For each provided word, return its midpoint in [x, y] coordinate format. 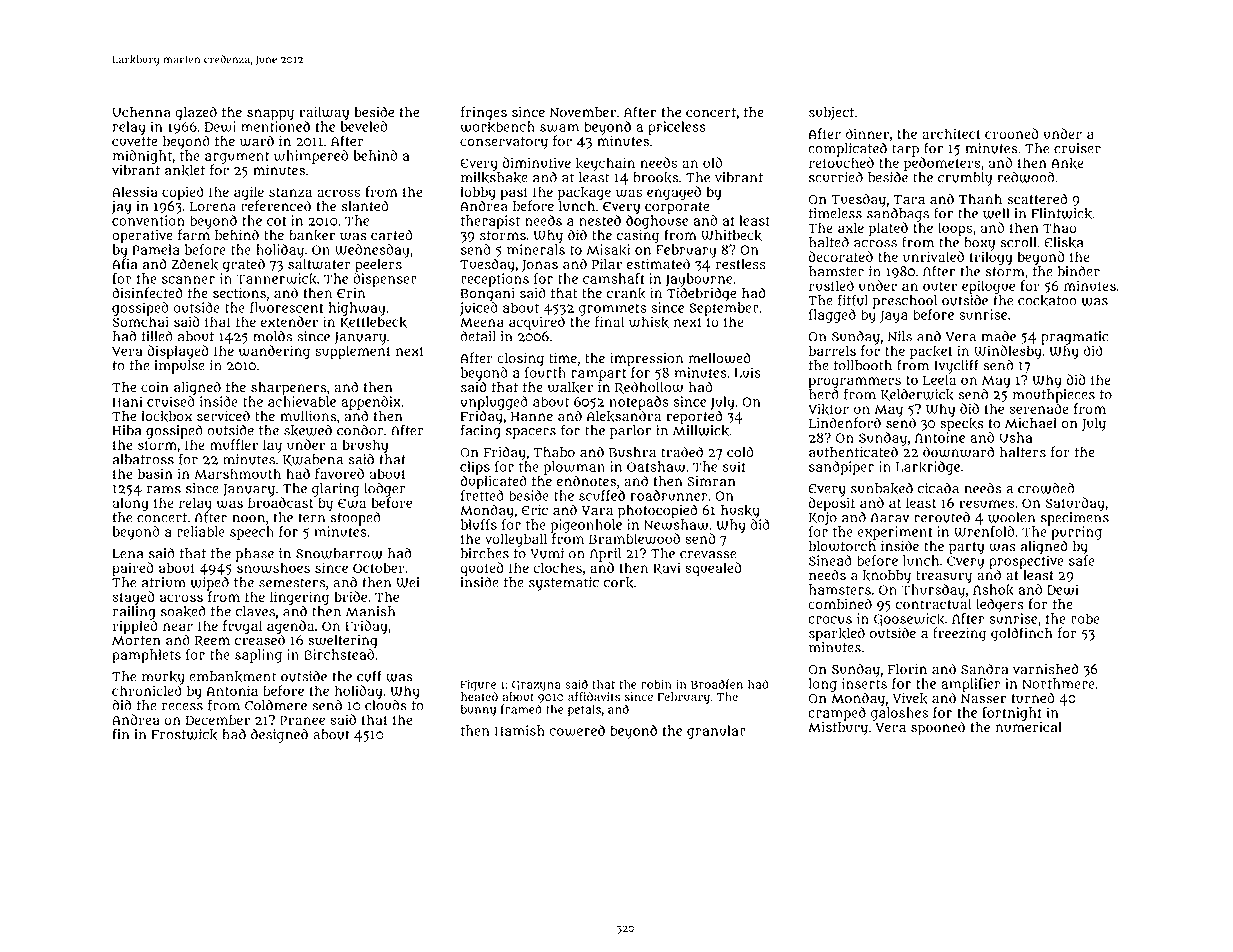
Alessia [135, 191]
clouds [386, 705]
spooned [938, 728]
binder [1079, 271]
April [605, 555]
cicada [938, 488]
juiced [479, 309]
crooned [1012, 133]
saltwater [319, 264]
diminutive [537, 162]
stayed [133, 598]
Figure [478, 685]
